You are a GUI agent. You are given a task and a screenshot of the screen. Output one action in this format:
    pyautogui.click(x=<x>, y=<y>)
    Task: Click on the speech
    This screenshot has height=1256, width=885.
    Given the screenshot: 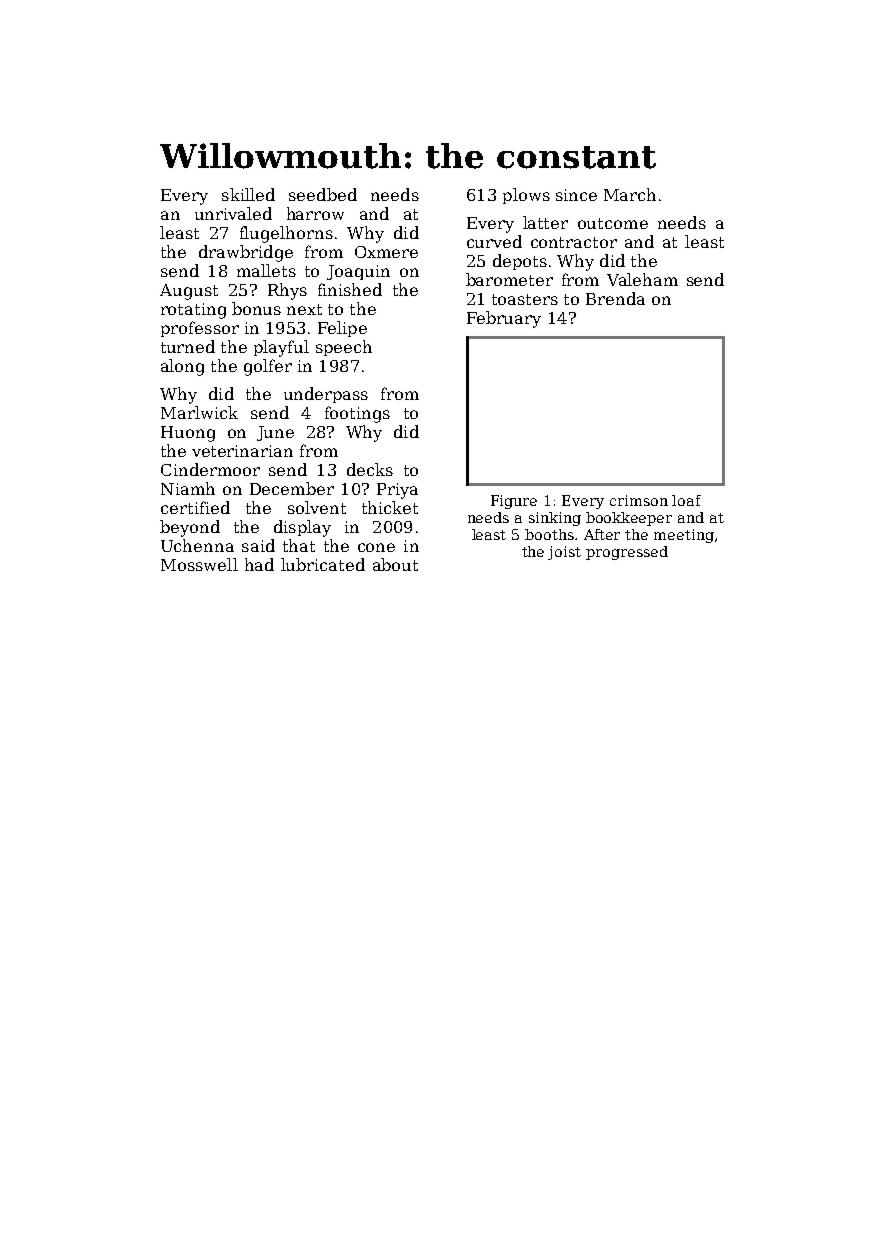 What is the action you would take?
    pyautogui.click(x=344, y=348)
